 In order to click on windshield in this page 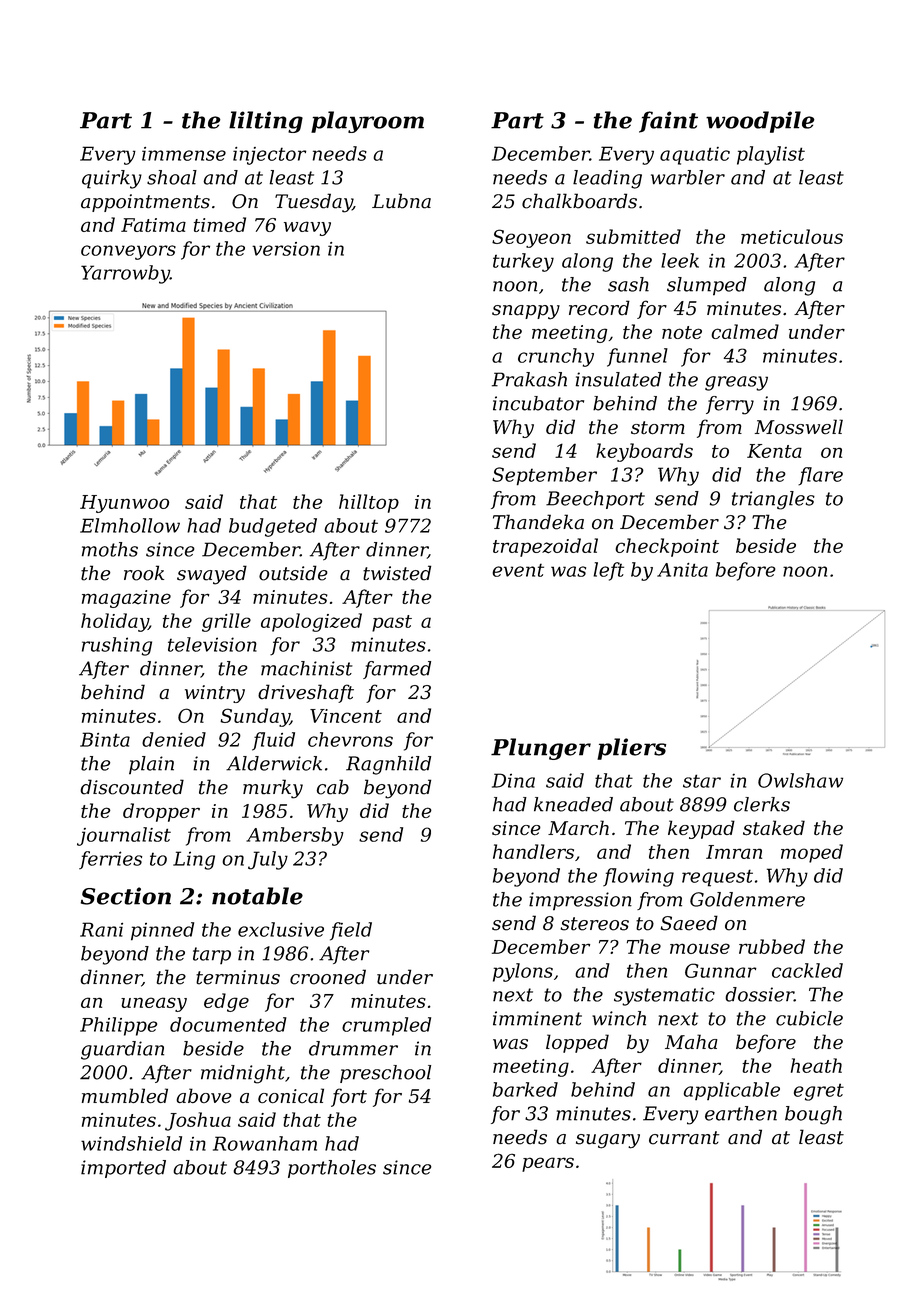, I will do `click(131, 1143)`.
